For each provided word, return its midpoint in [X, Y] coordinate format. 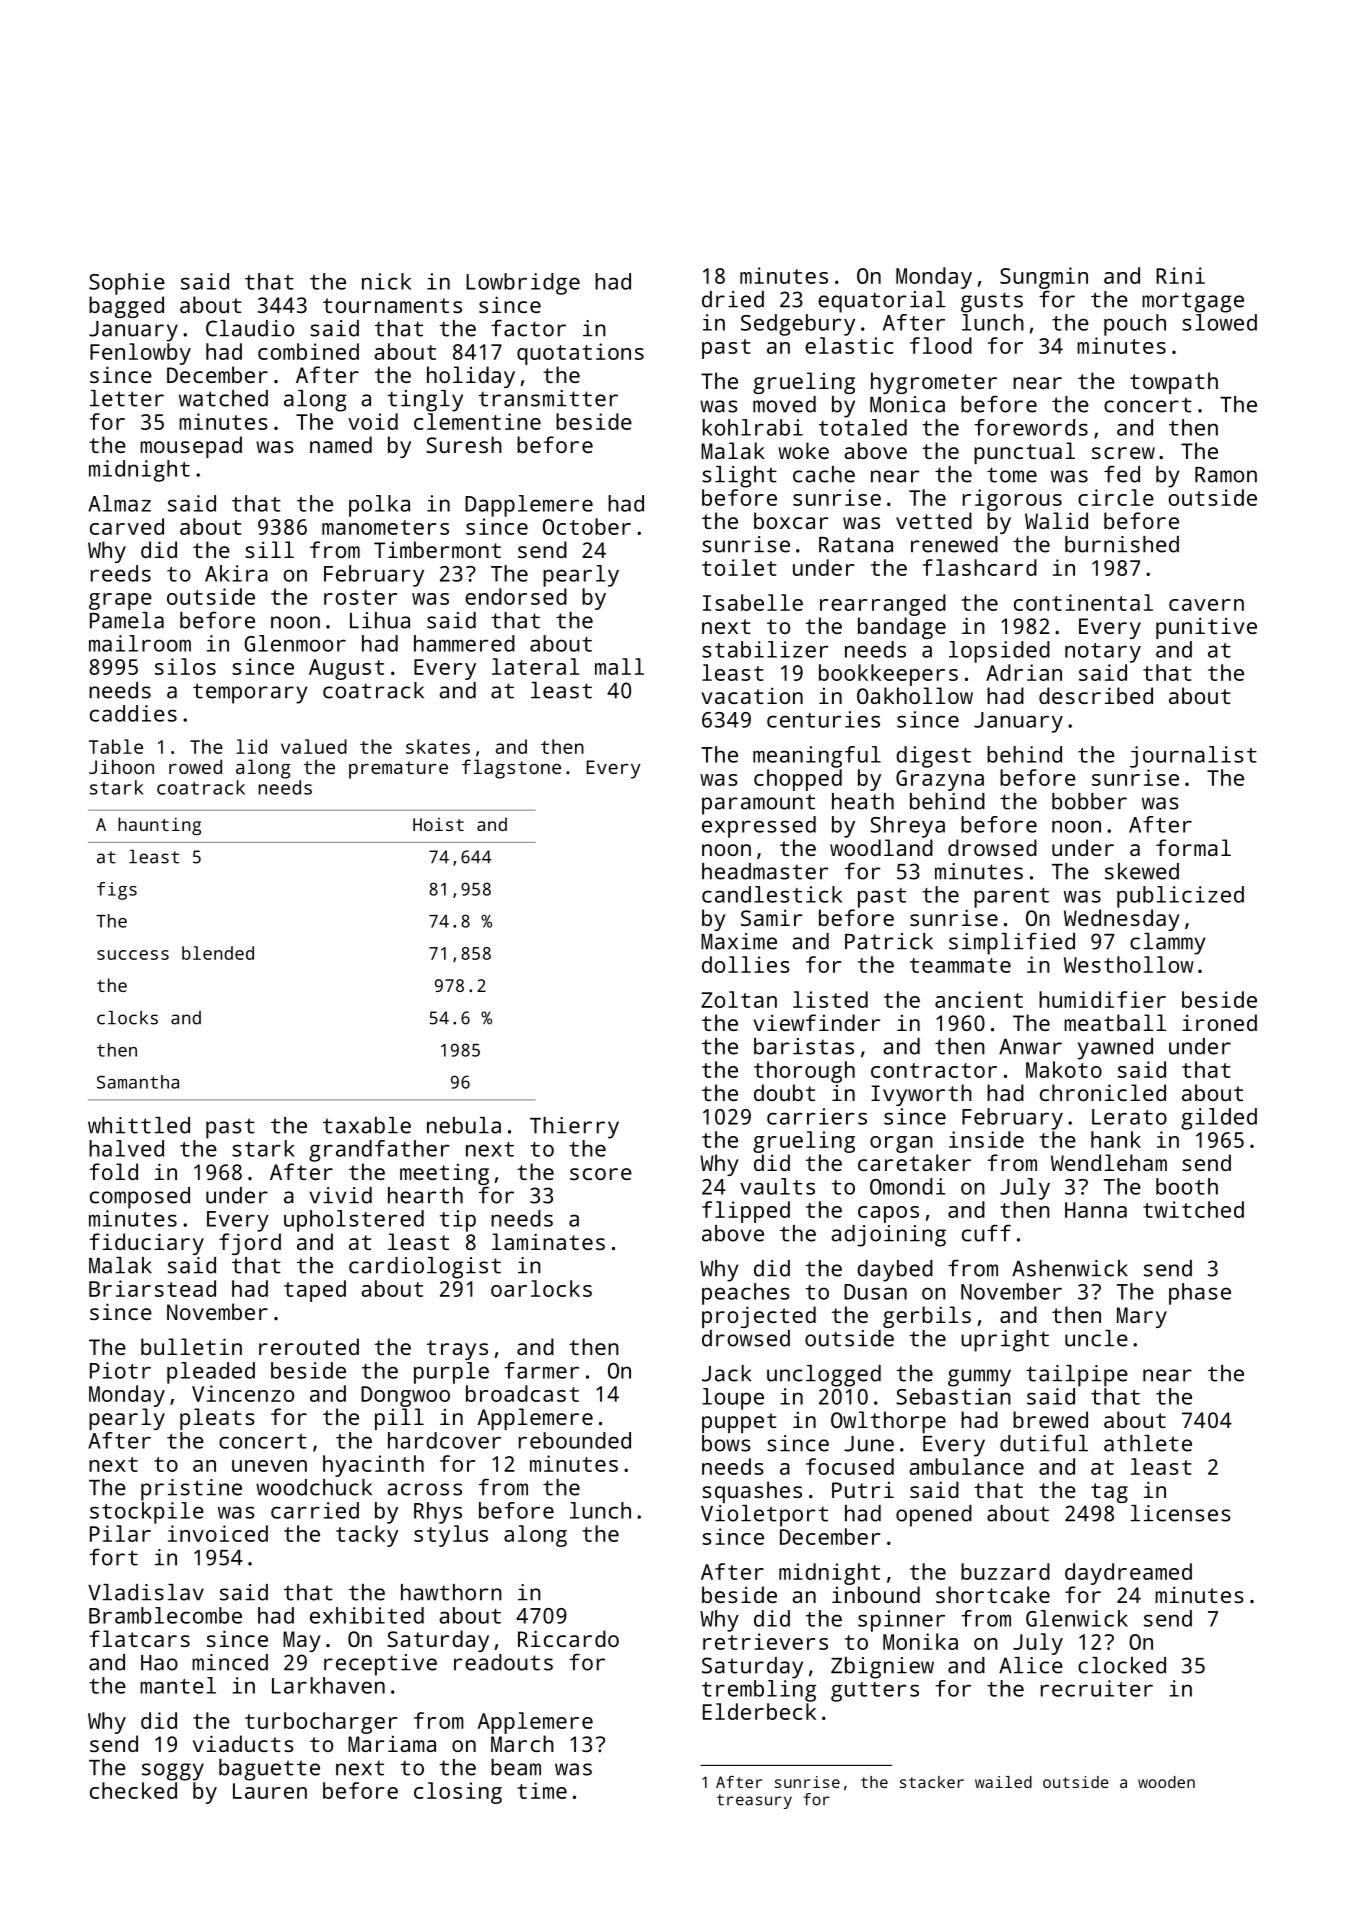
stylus [451, 1536]
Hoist [438, 824]
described [1096, 695]
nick [386, 281]
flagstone [511, 769]
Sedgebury [798, 325]
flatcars [139, 1638]
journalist [1193, 757]
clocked [1122, 1665]
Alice [1031, 1665]
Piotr [120, 1370]
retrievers [765, 1641]
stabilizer [765, 649]
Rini [1180, 275]
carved [127, 526]
